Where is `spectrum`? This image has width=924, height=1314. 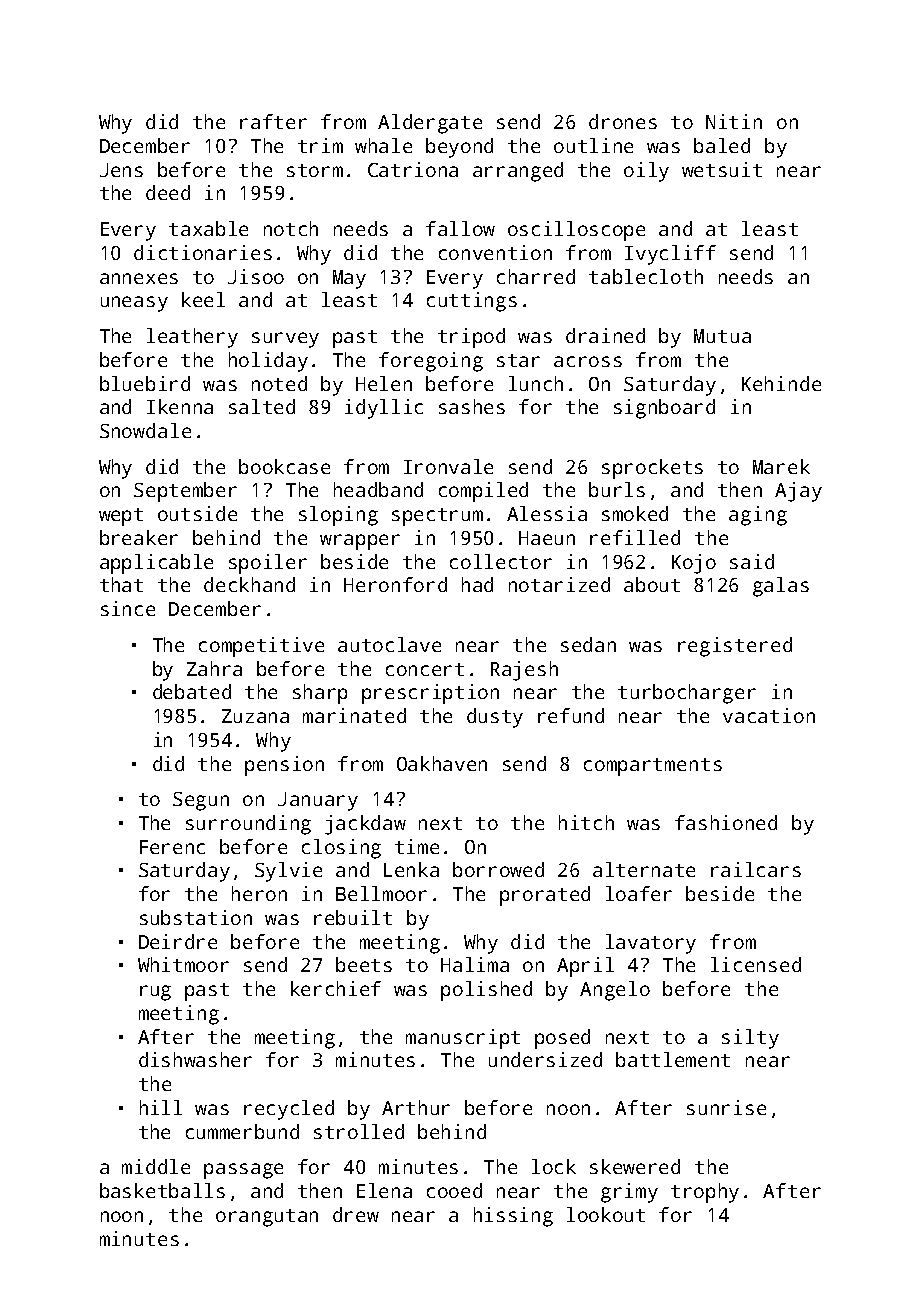 spectrum is located at coordinates (437, 517).
